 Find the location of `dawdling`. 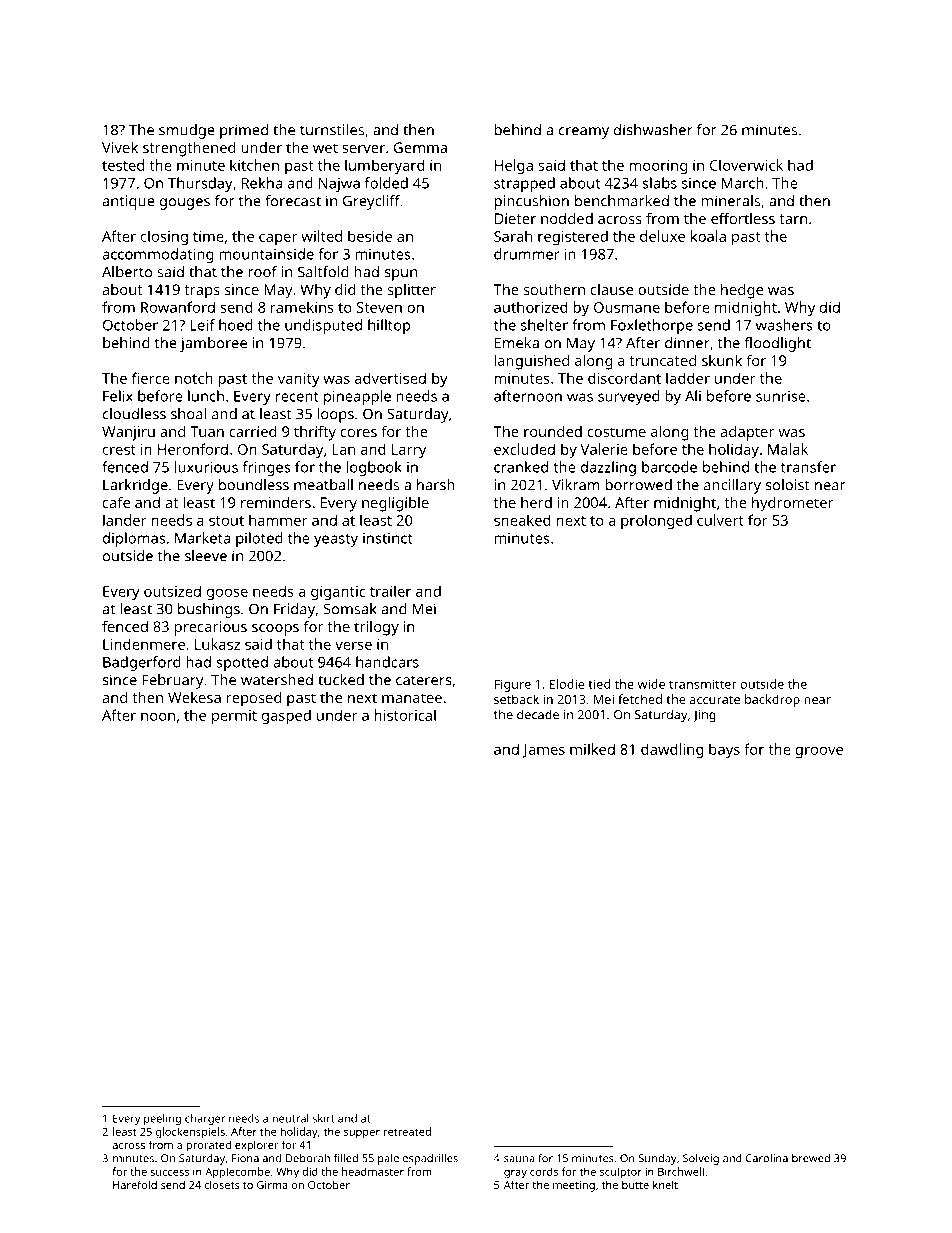

dawdling is located at coordinates (672, 751).
